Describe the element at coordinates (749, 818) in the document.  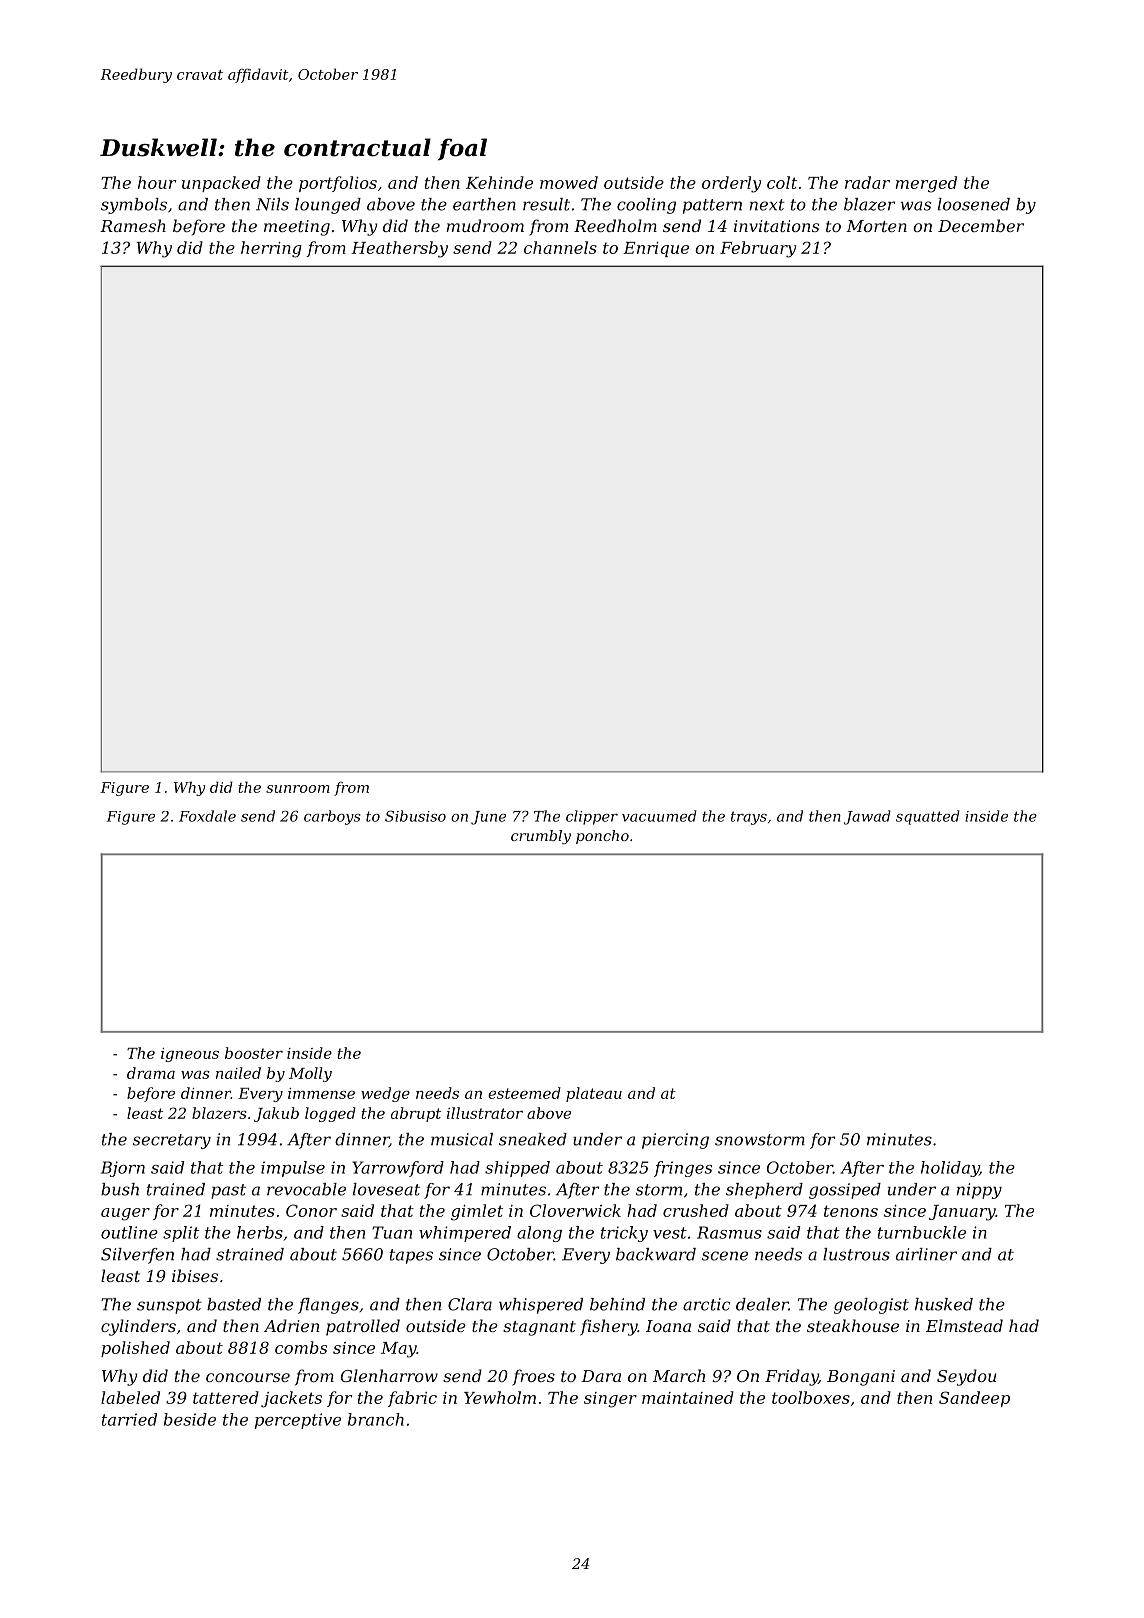
I see `trays` at that location.
